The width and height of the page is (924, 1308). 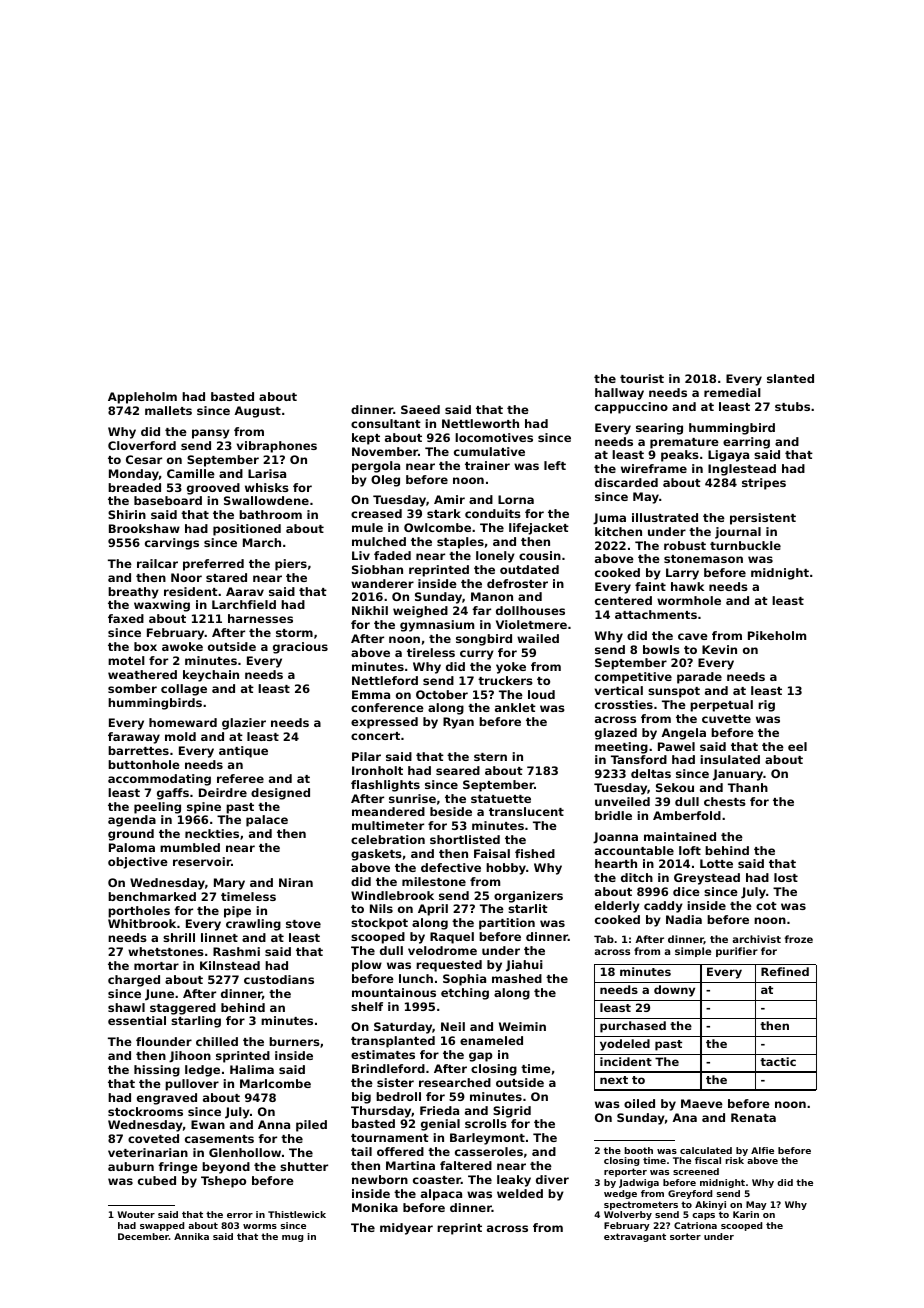 I want to click on Cloverford, so click(x=142, y=445).
